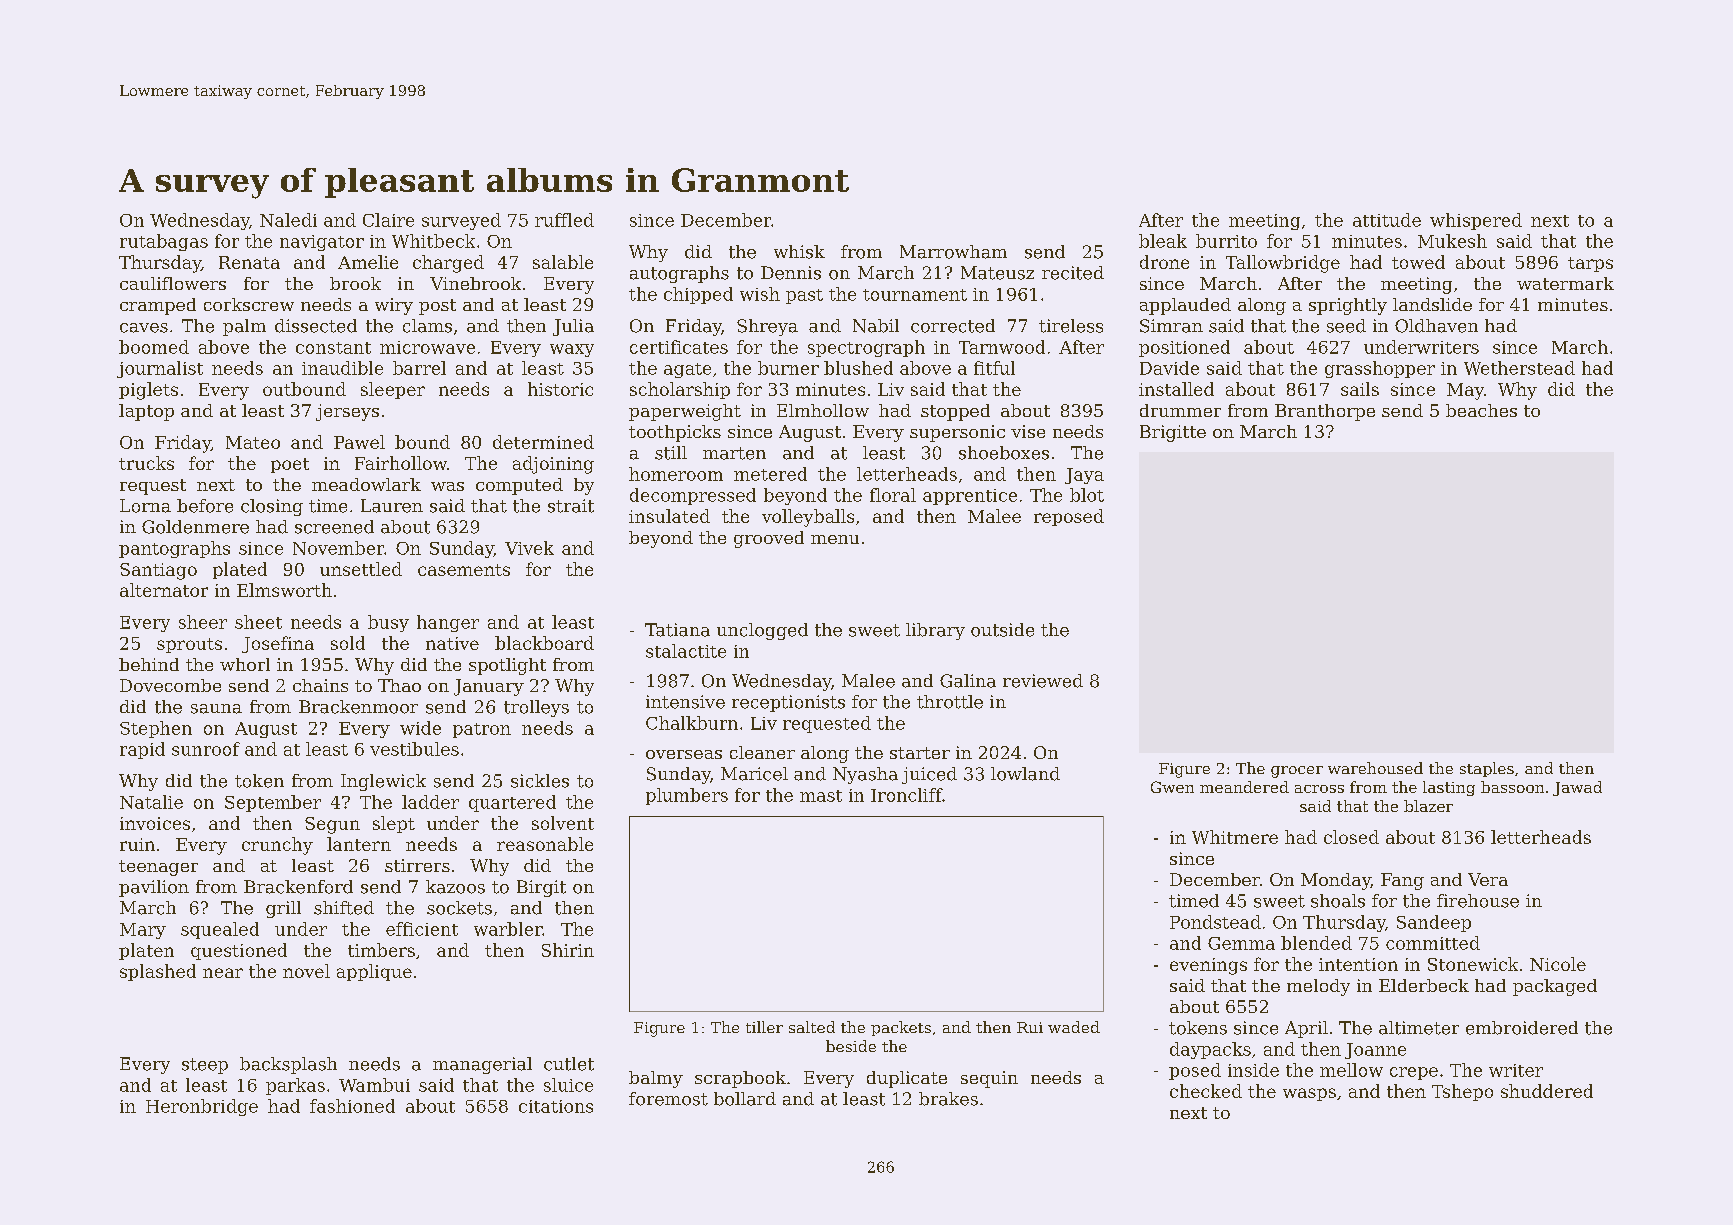 Image resolution: width=1733 pixels, height=1225 pixels. Describe the element at coordinates (536, 708) in the screenshot. I see `trolleys` at that location.
